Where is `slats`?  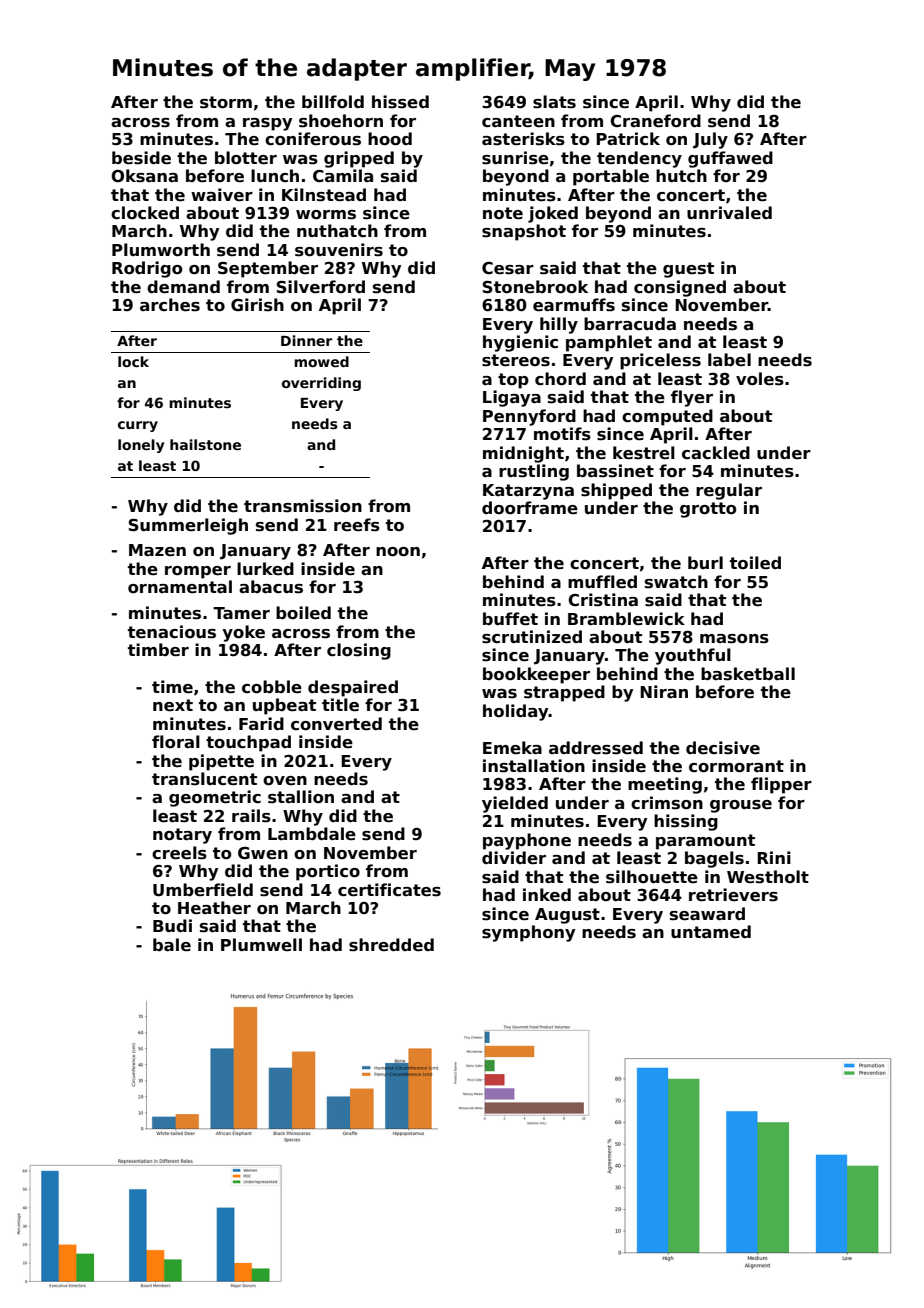
slats is located at coordinates (554, 102).
